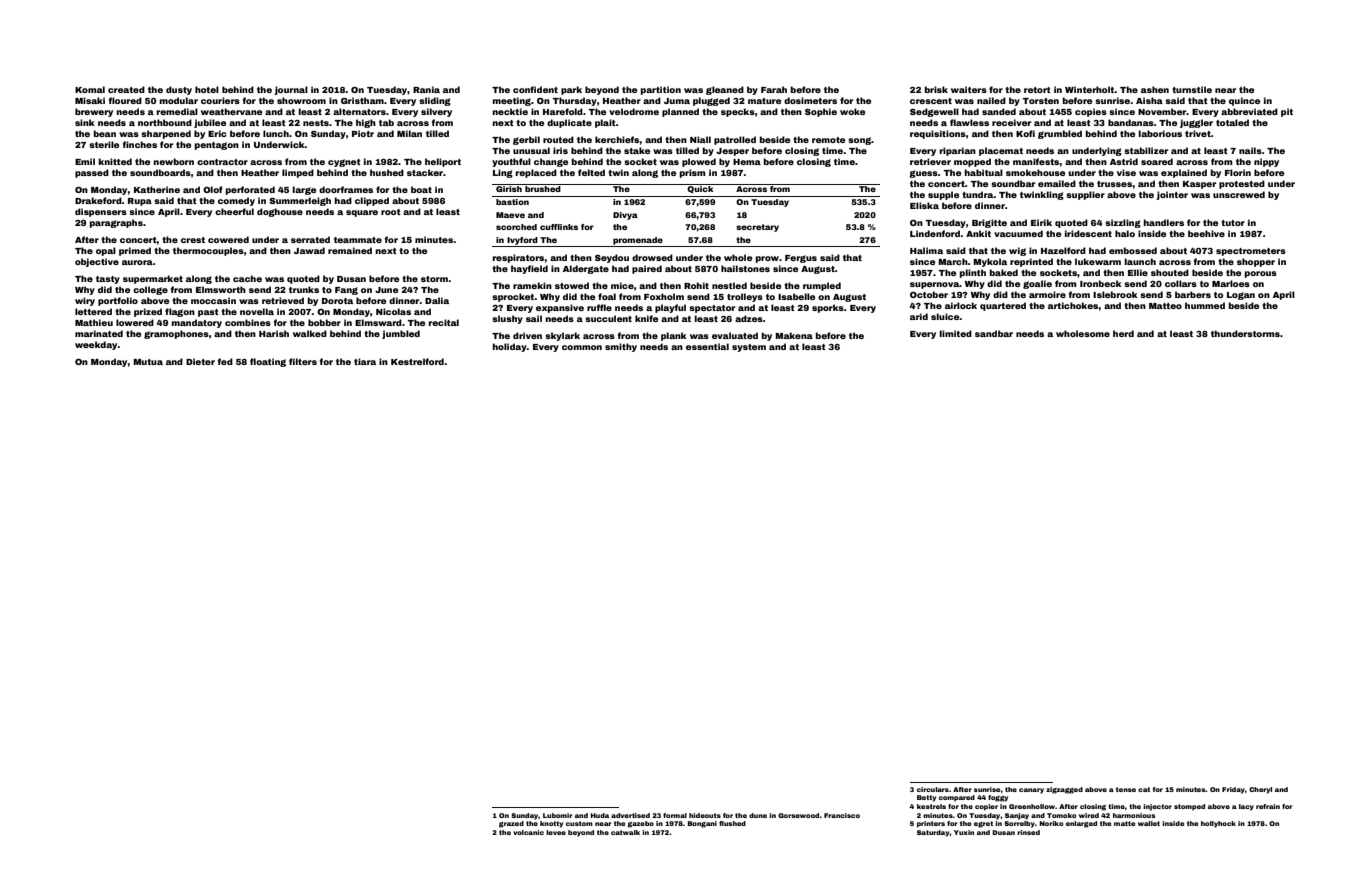 This screenshot has width=1372, height=887. Describe the element at coordinates (571, 90) in the screenshot. I see `park` at that location.
